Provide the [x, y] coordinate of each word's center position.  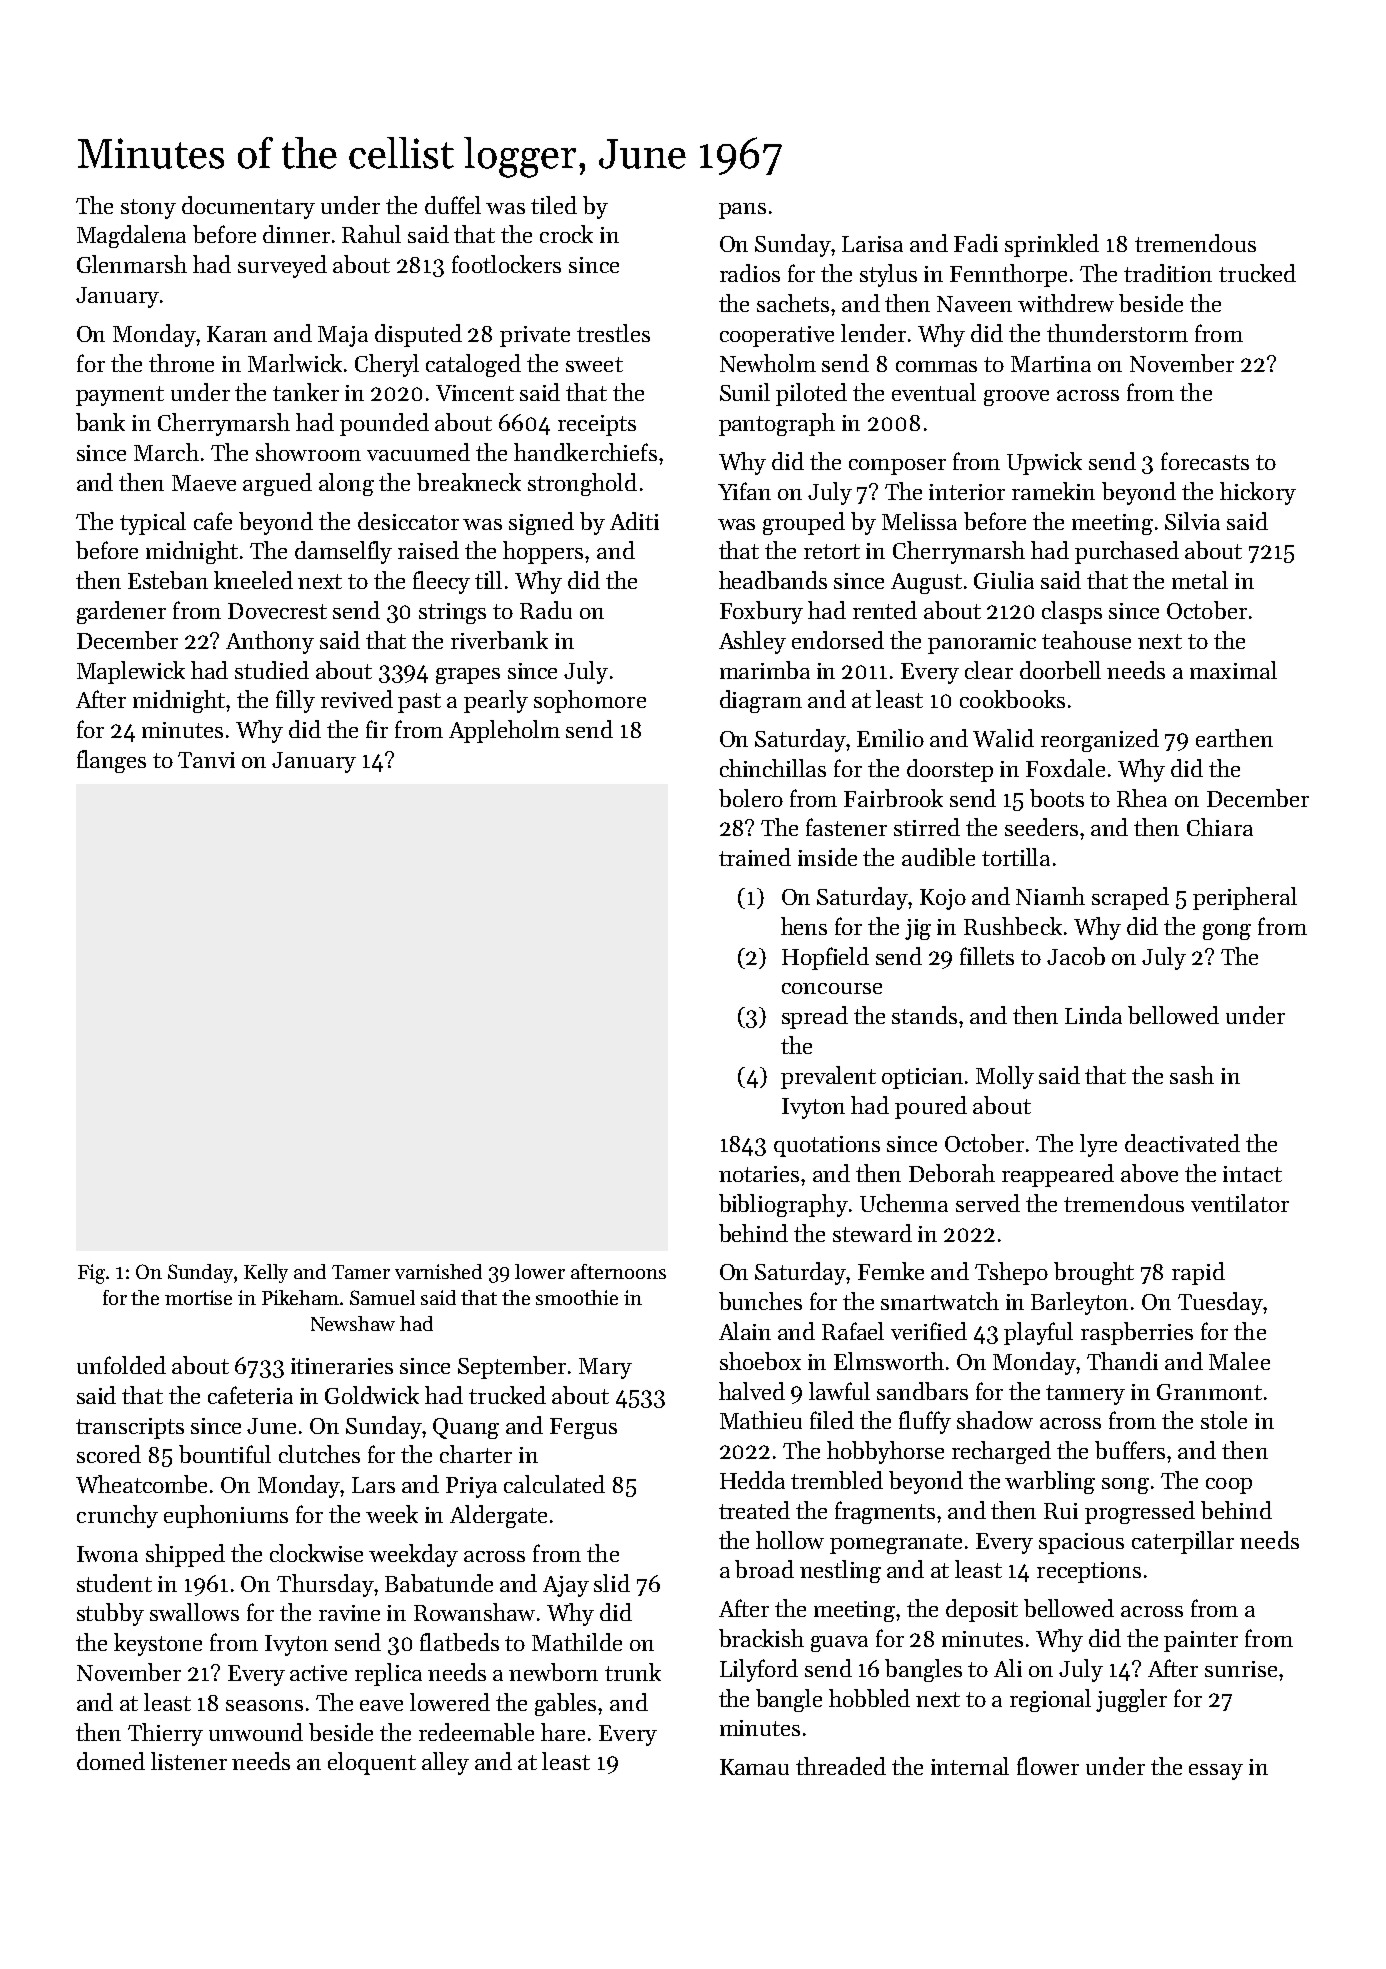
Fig [91, 1274]
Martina [1051, 364]
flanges [111, 761]
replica [388, 1674]
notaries [759, 1174]
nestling [840, 1571]
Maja [343, 336]
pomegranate [896, 1544]
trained [755, 857]
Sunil [745, 392]
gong [1227, 932]
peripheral [1245, 898]
